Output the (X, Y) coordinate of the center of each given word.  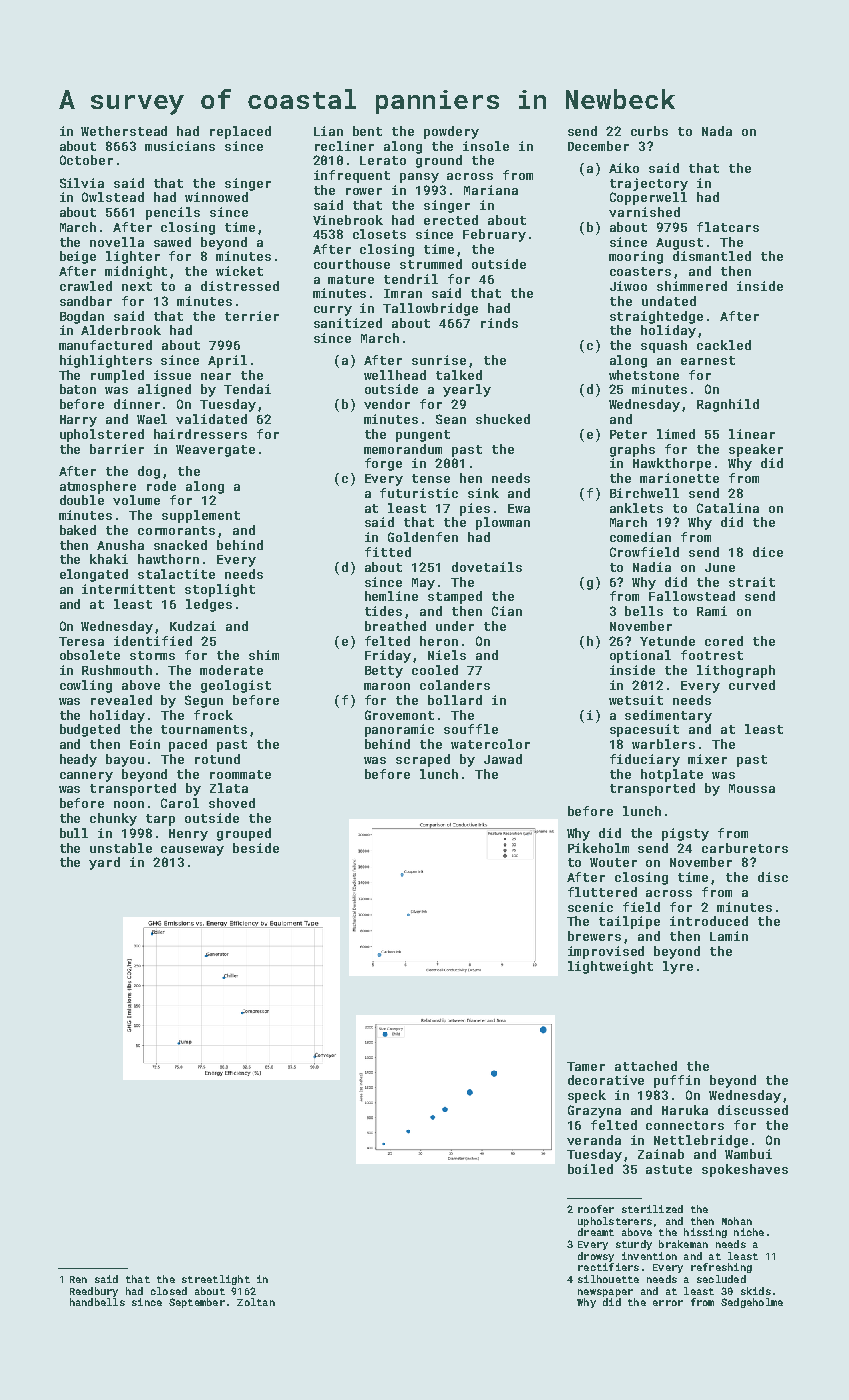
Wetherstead (124, 131)
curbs (649, 131)
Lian (328, 131)
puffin (677, 1081)
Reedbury (94, 1292)
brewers (594, 936)
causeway (192, 851)
